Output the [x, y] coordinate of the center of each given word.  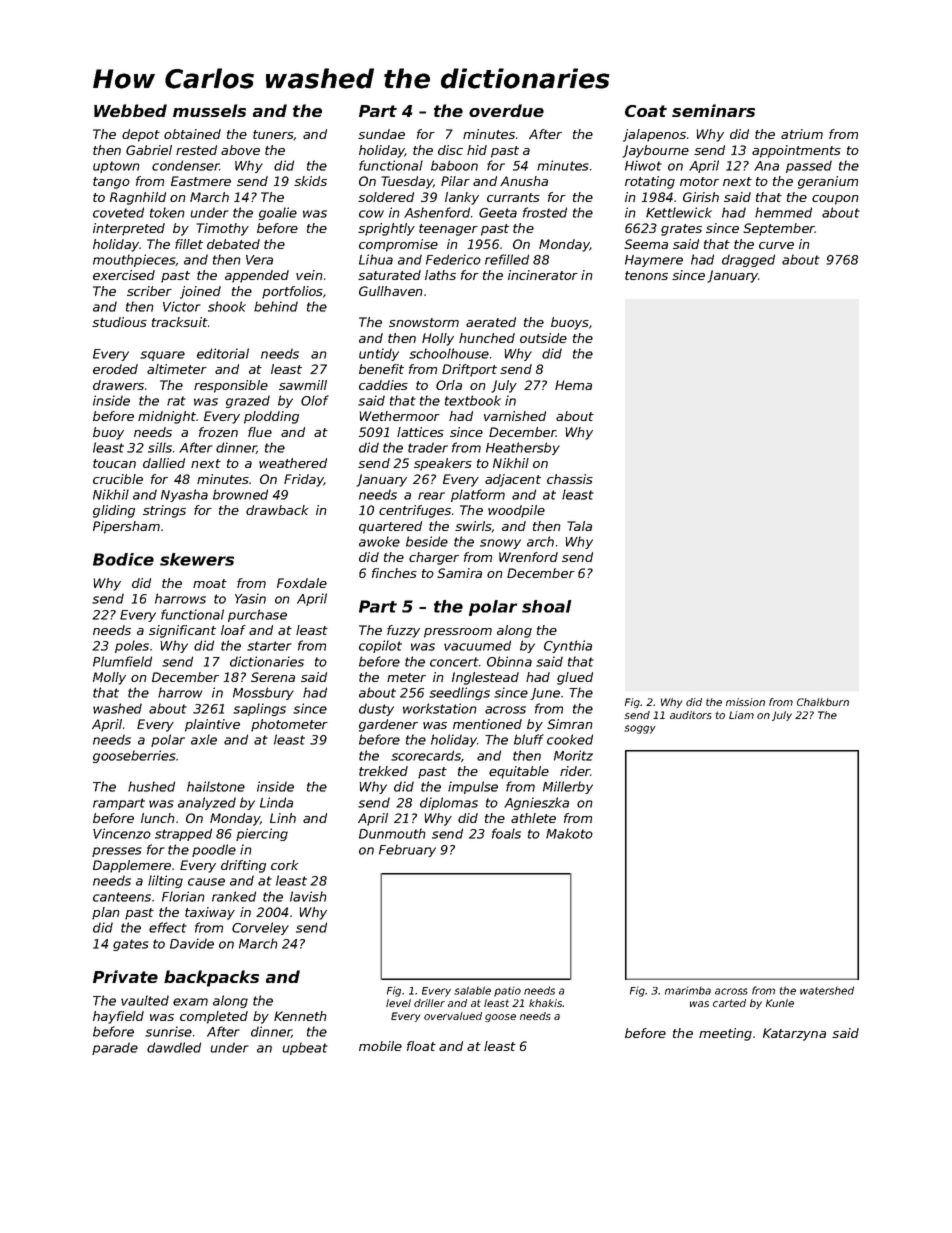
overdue [506, 110]
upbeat [305, 1048]
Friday [304, 480]
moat [210, 583]
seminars [713, 110]
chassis [570, 479]
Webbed [130, 110]
